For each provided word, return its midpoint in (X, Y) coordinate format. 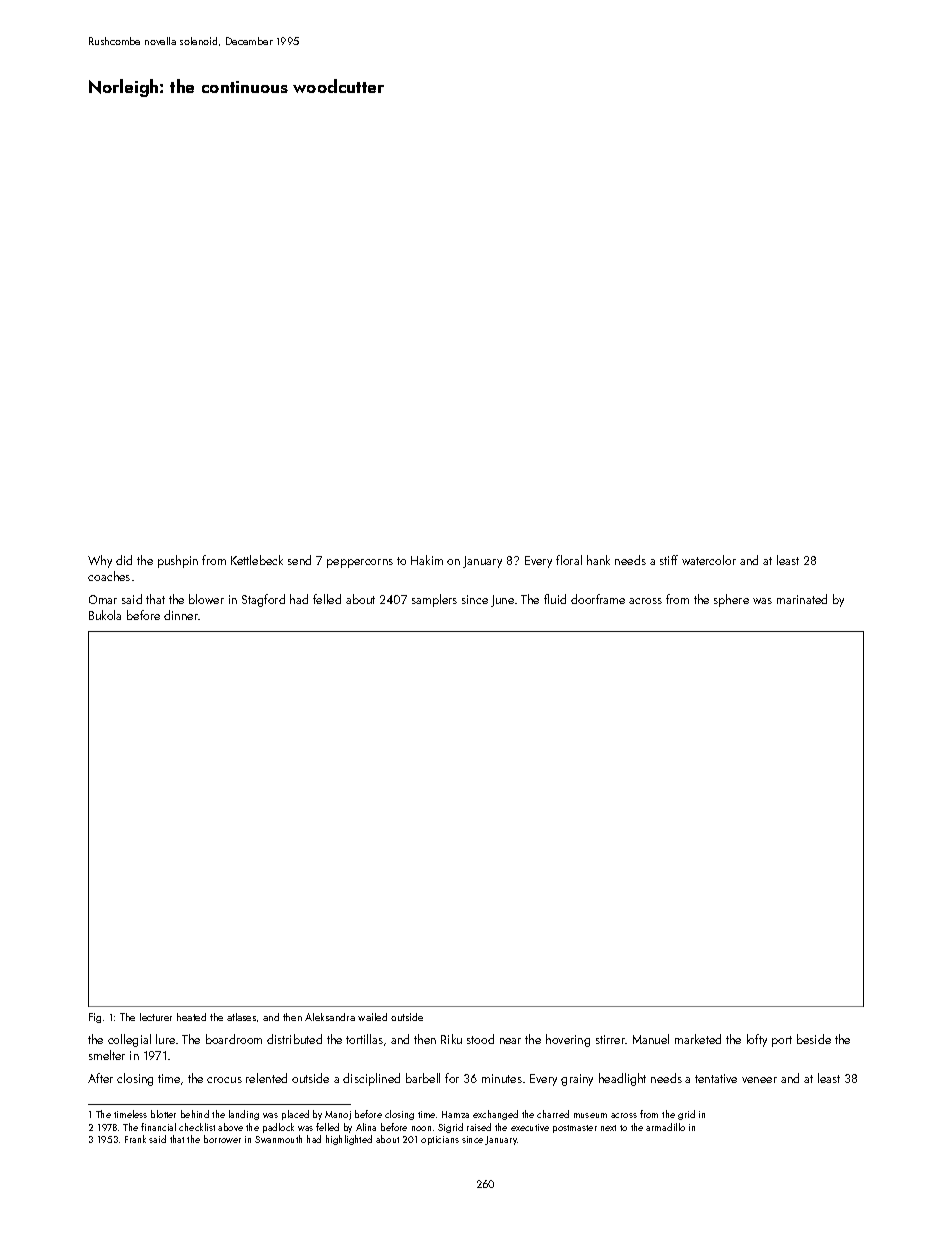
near (510, 1041)
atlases (241, 1017)
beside (814, 1039)
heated (191, 1017)
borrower (222, 1139)
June (502, 601)
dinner (181, 615)
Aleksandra (330, 1017)
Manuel (651, 1039)
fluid (555, 599)
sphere (731, 600)
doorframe (598, 599)
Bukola (105, 615)
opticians (440, 1140)
